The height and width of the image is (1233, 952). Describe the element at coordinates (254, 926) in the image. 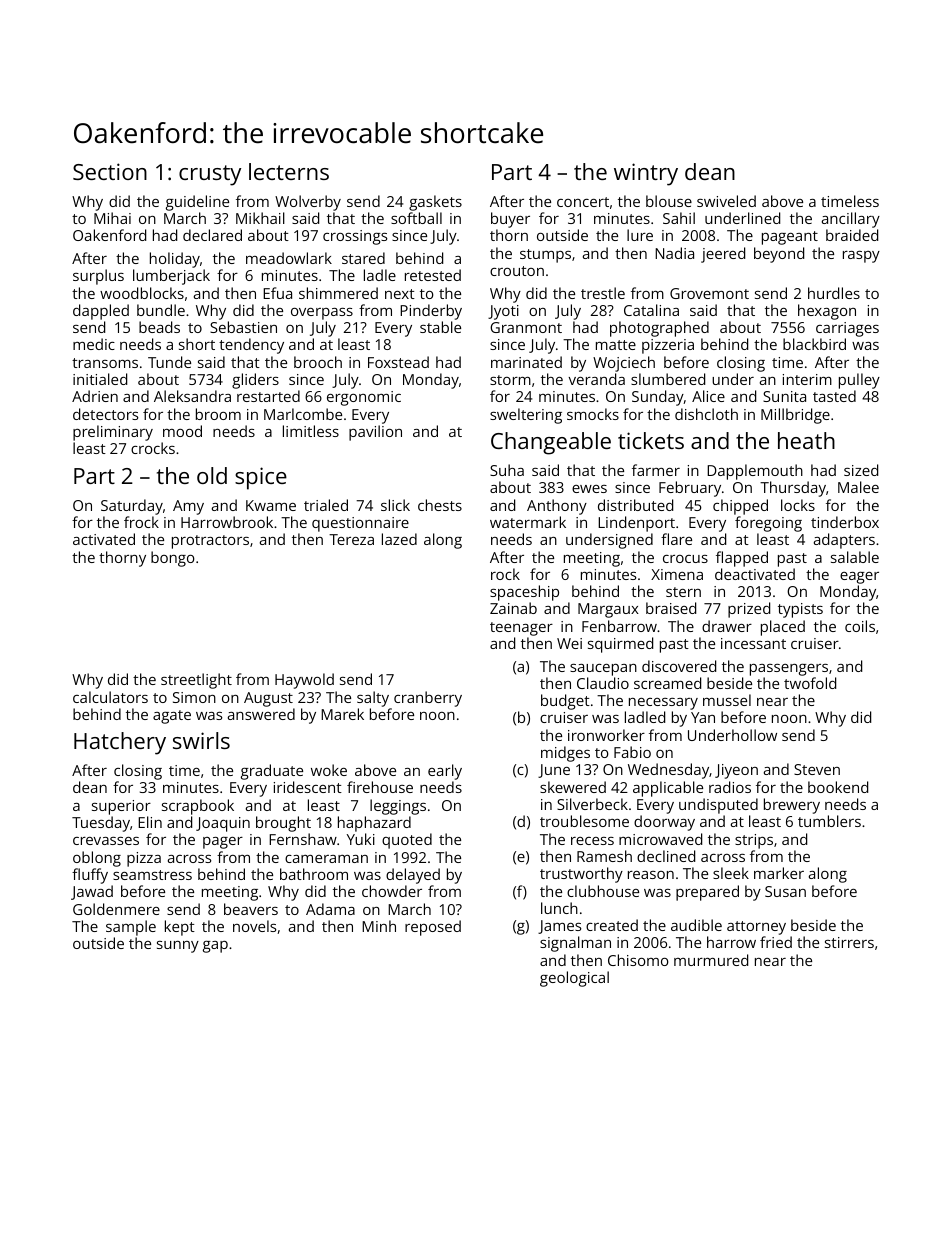

I see `novels` at that location.
